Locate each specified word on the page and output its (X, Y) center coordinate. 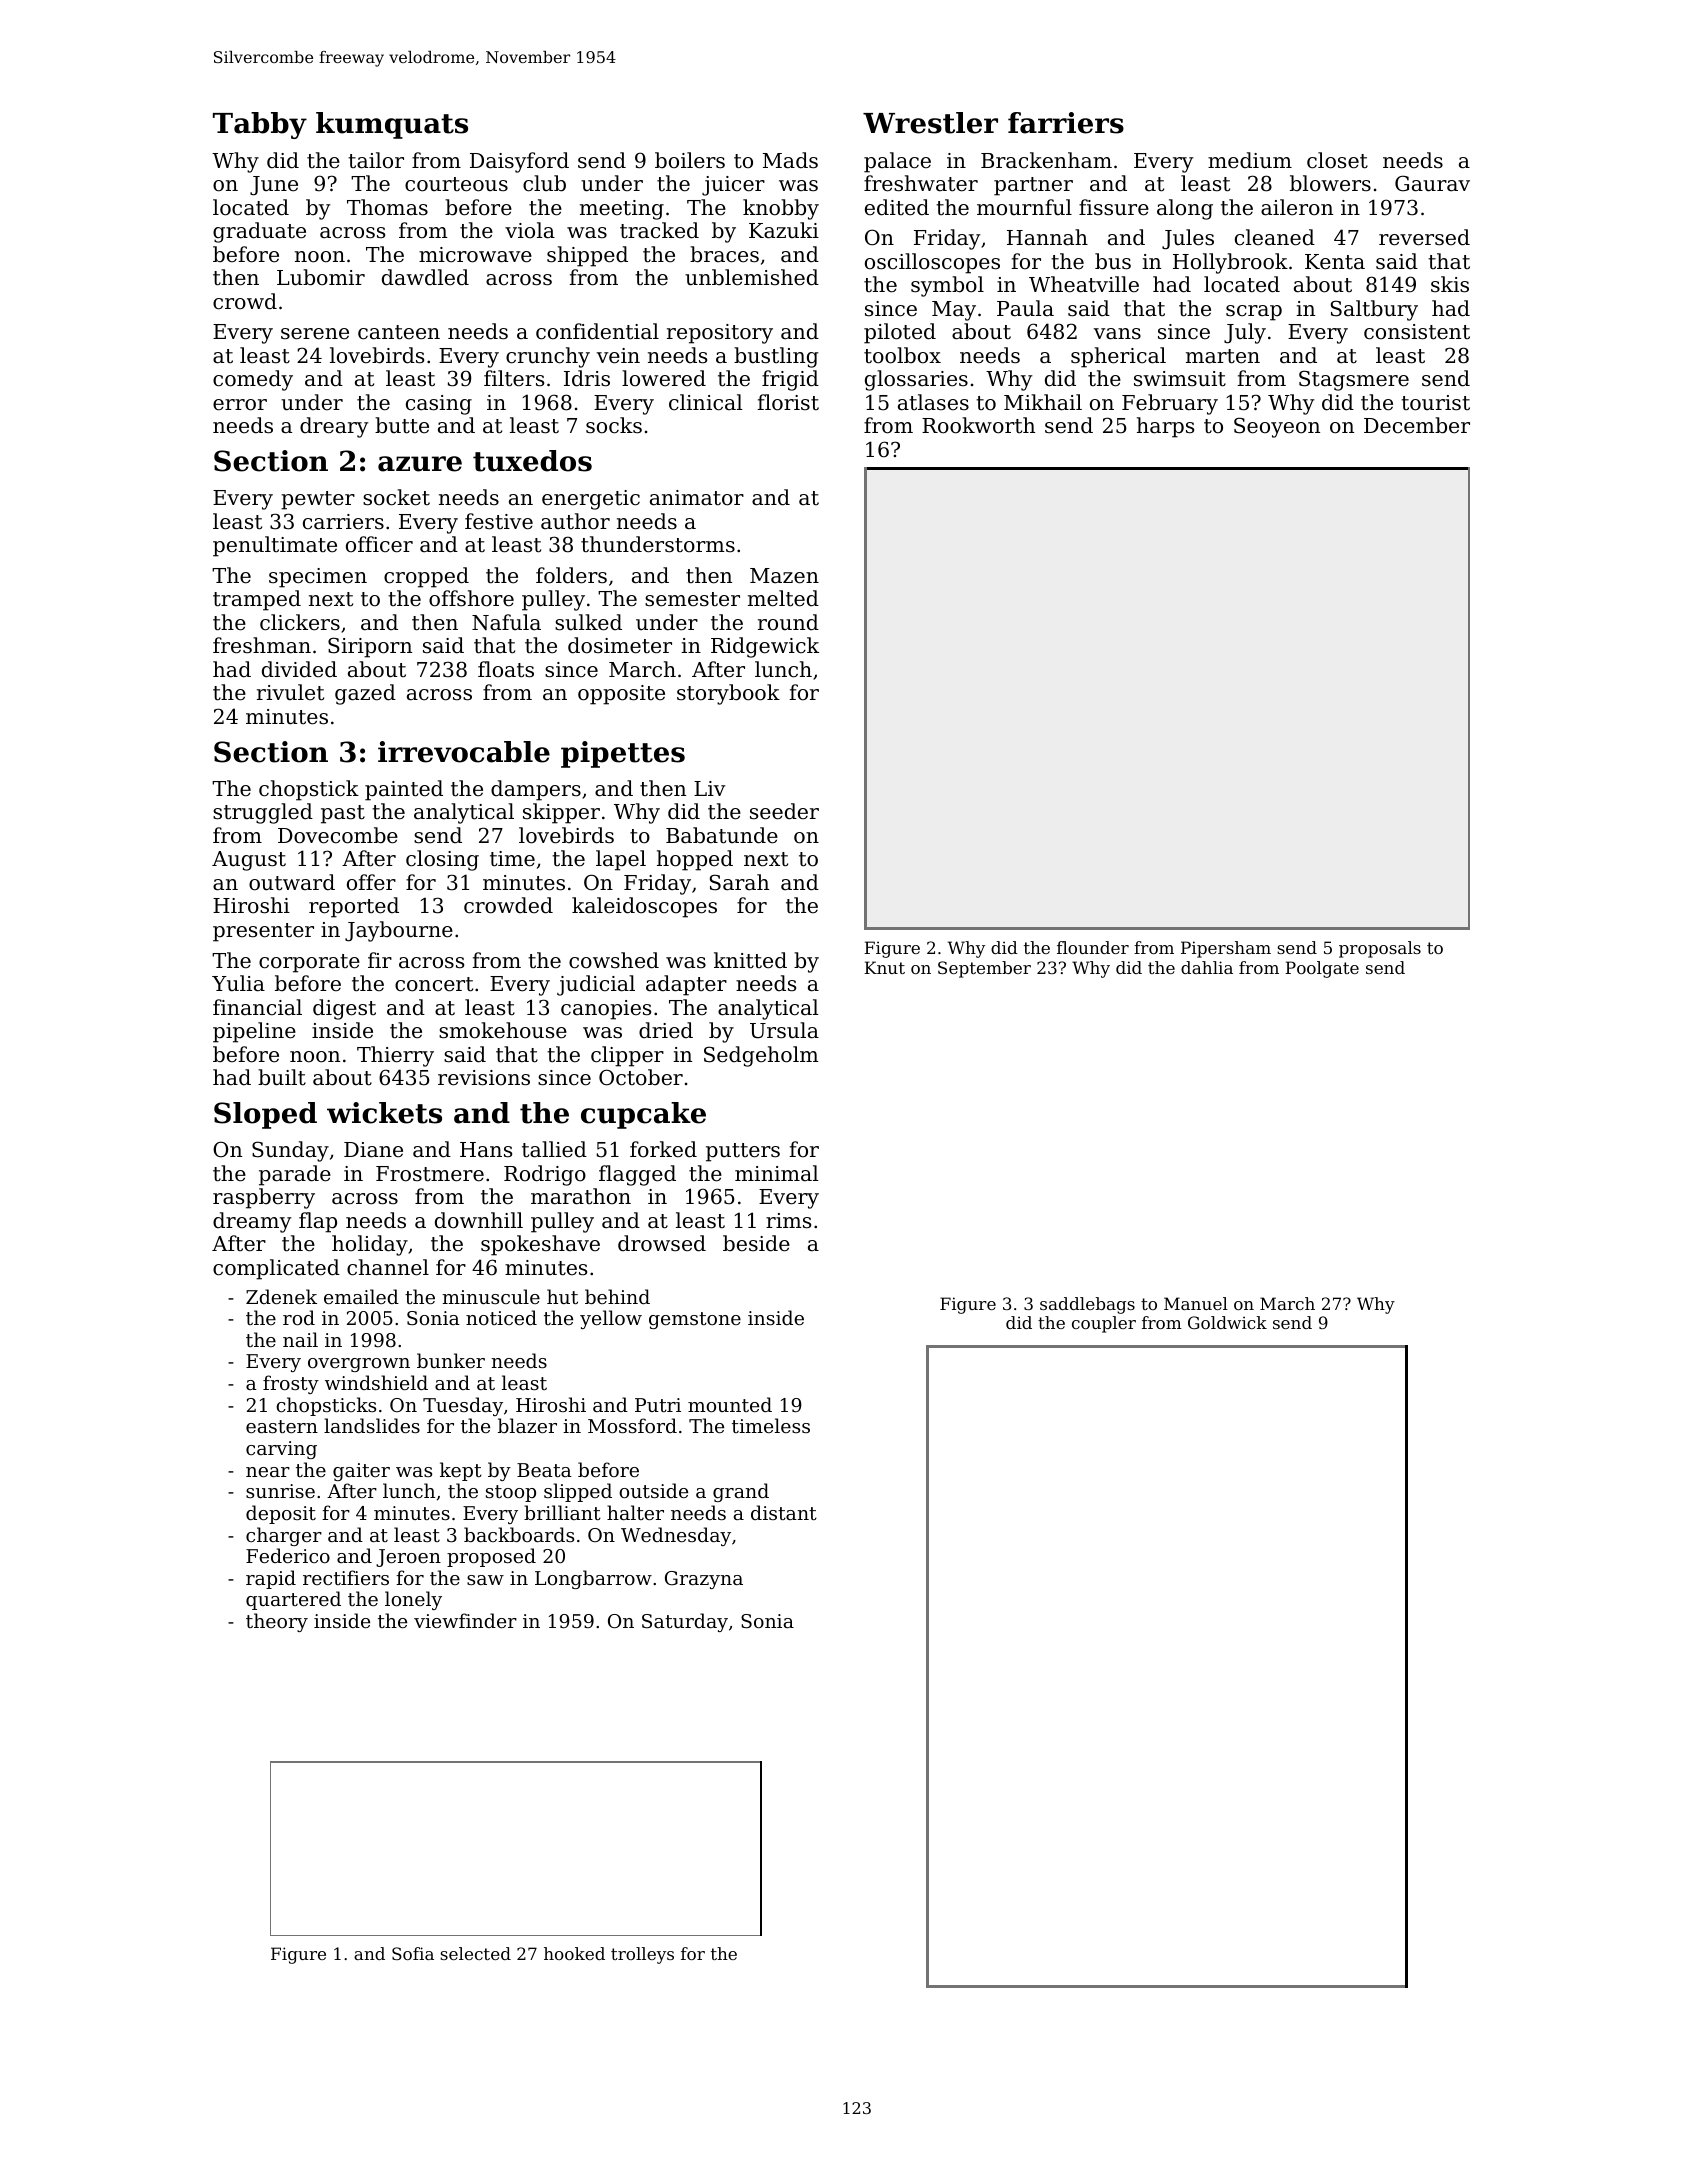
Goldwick (1227, 1322)
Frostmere (430, 1174)
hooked (574, 1953)
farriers (1066, 123)
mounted (730, 1404)
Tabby (260, 125)
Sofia (413, 1953)
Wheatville (1084, 284)
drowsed (662, 1243)
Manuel (1196, 1303)
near (268, 1472)
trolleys (642, 1955)
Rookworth (978, 425)
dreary (334, 427)
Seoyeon (1277, 427)
